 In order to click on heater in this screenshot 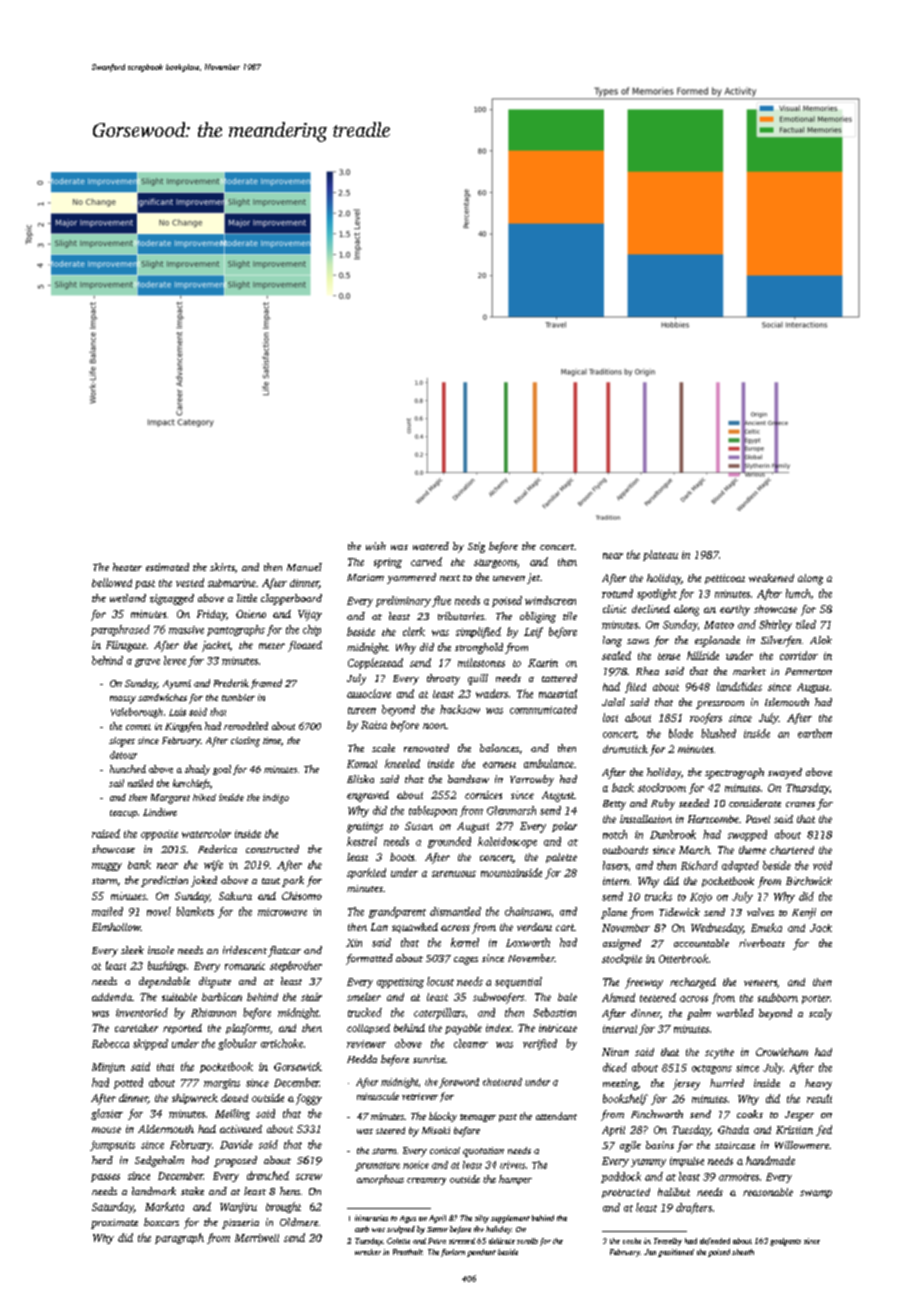, I will do `click(127, 567)`.
